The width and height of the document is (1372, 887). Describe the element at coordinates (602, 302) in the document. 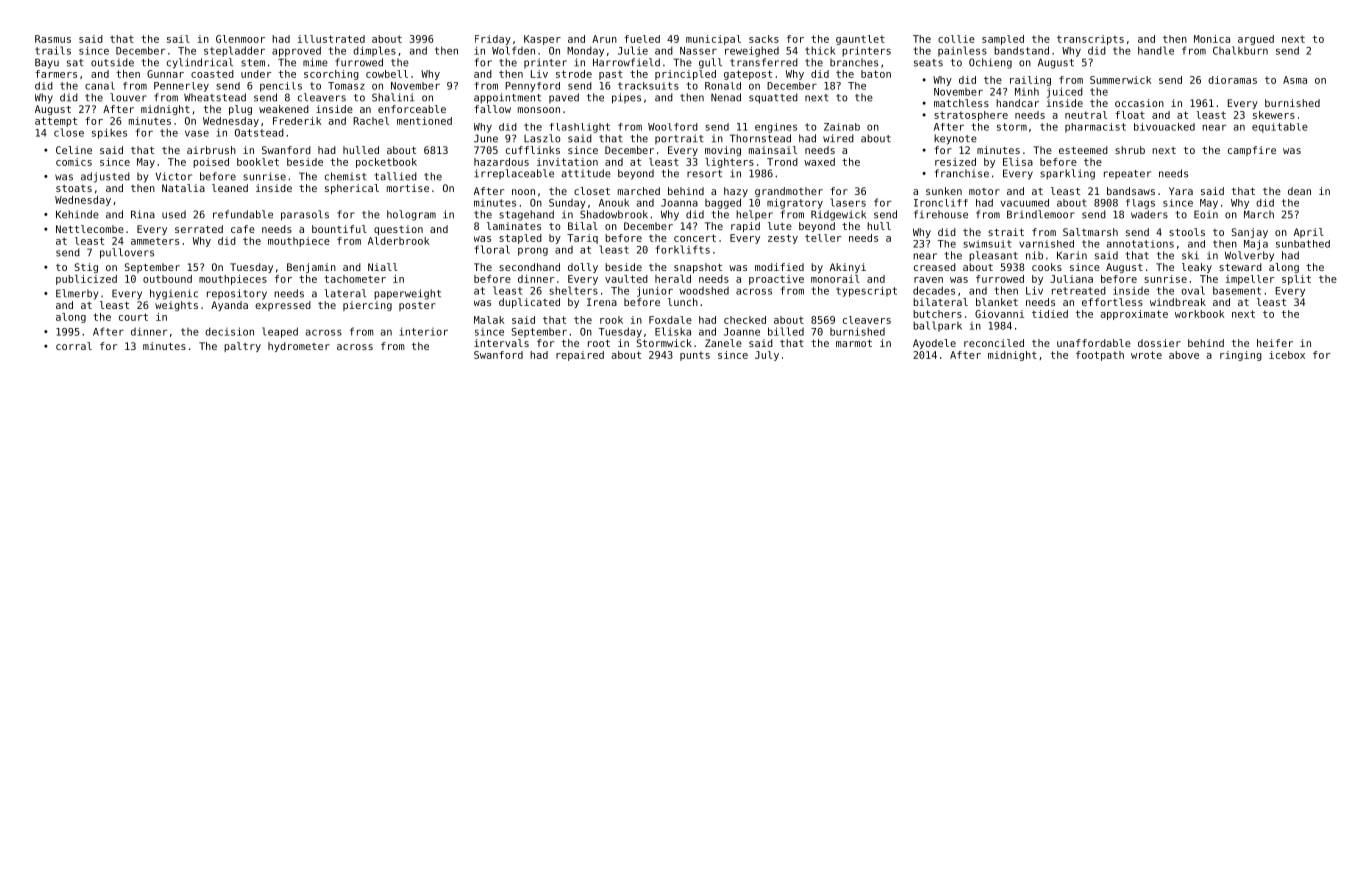

I see `Irena` at that location.
